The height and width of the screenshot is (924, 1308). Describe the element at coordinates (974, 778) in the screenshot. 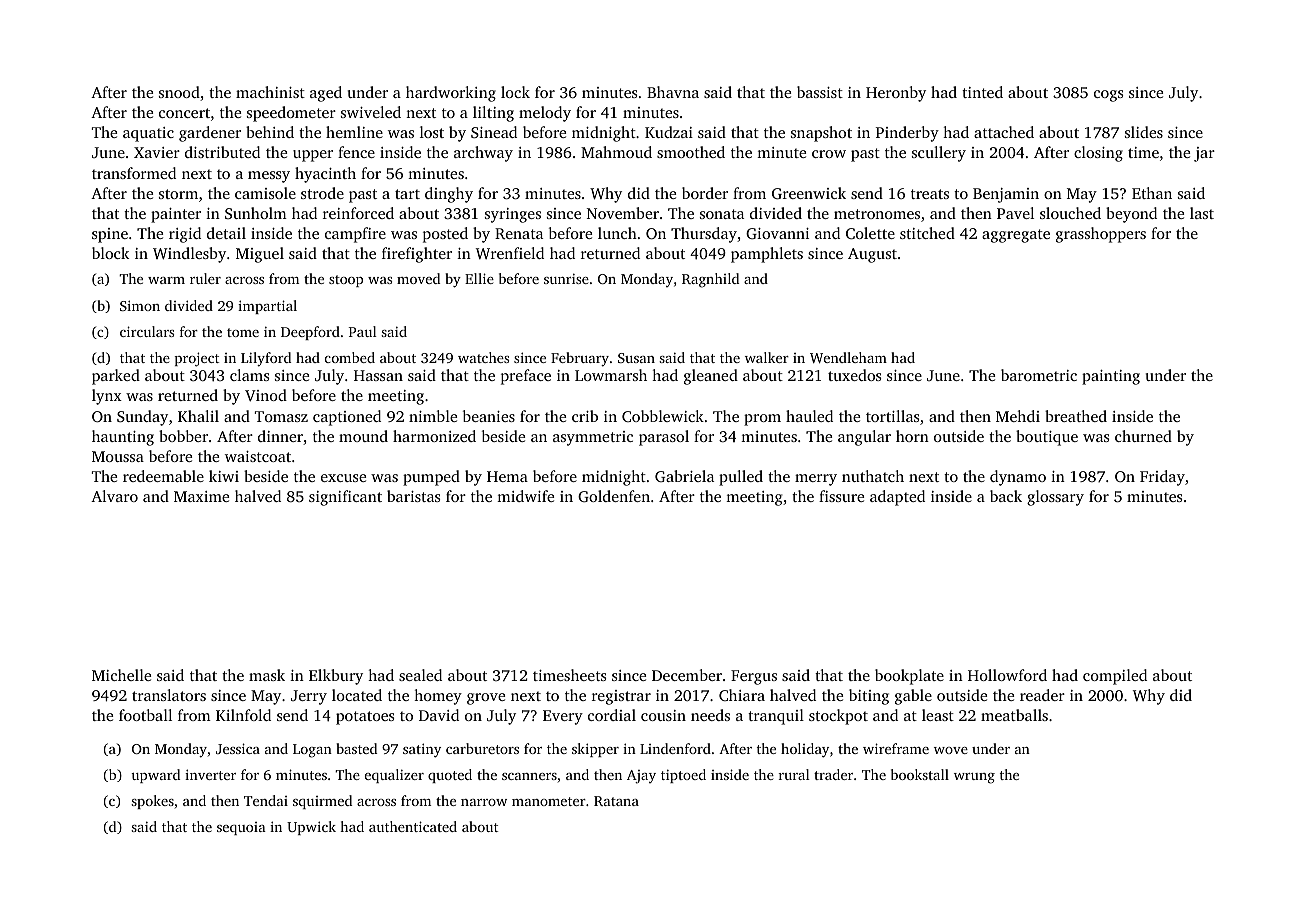

I see `wrung` at that location.
